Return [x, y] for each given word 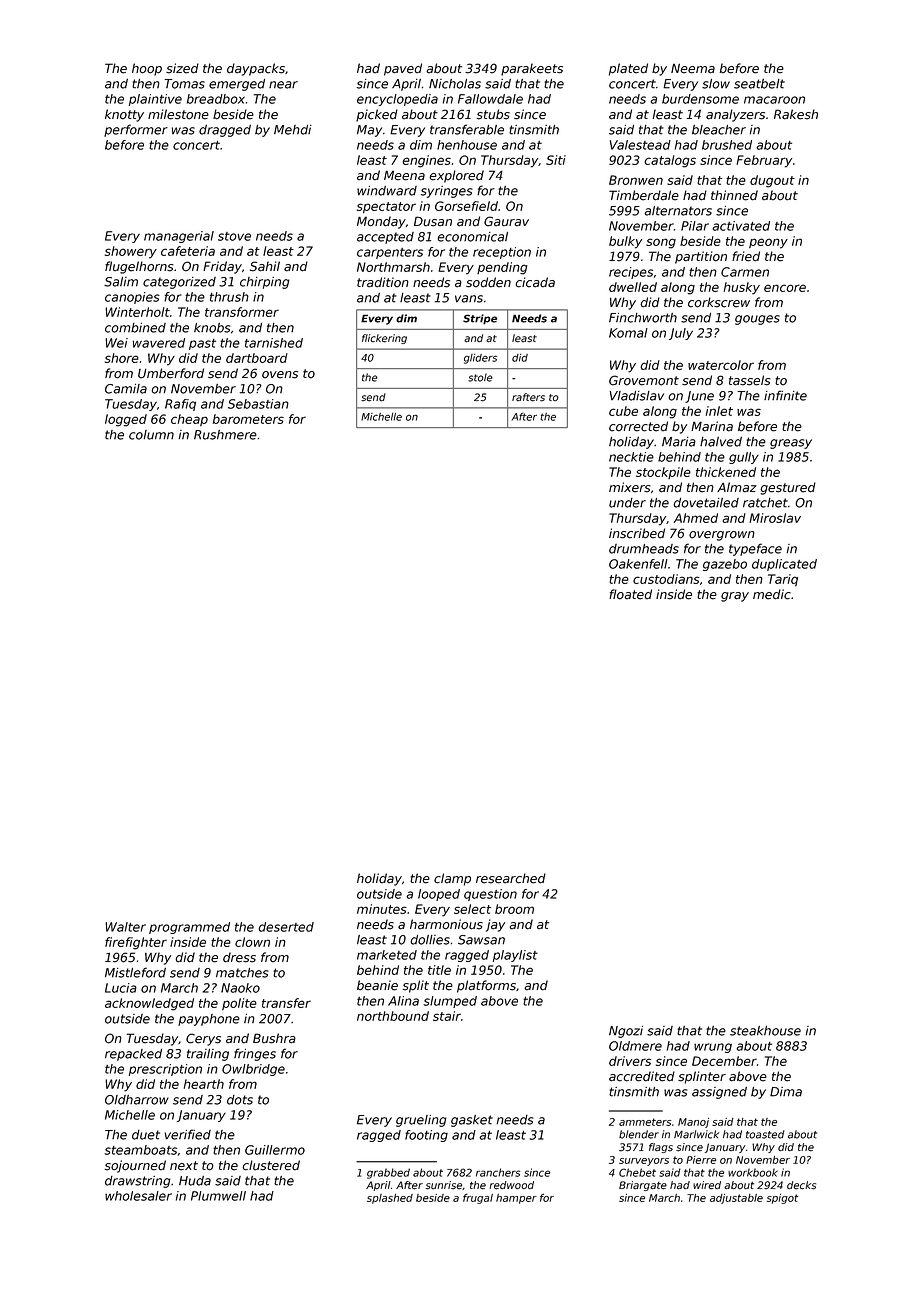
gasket [472, 1121]
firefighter [136, 943]
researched [511, 878]
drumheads [644, 549]
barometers [248, 419]
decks [801, 1185]
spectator [386, 207]
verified [187, 1134]
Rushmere [225, 435]
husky [742, 288]
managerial [179, 237]
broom [514, 909]
